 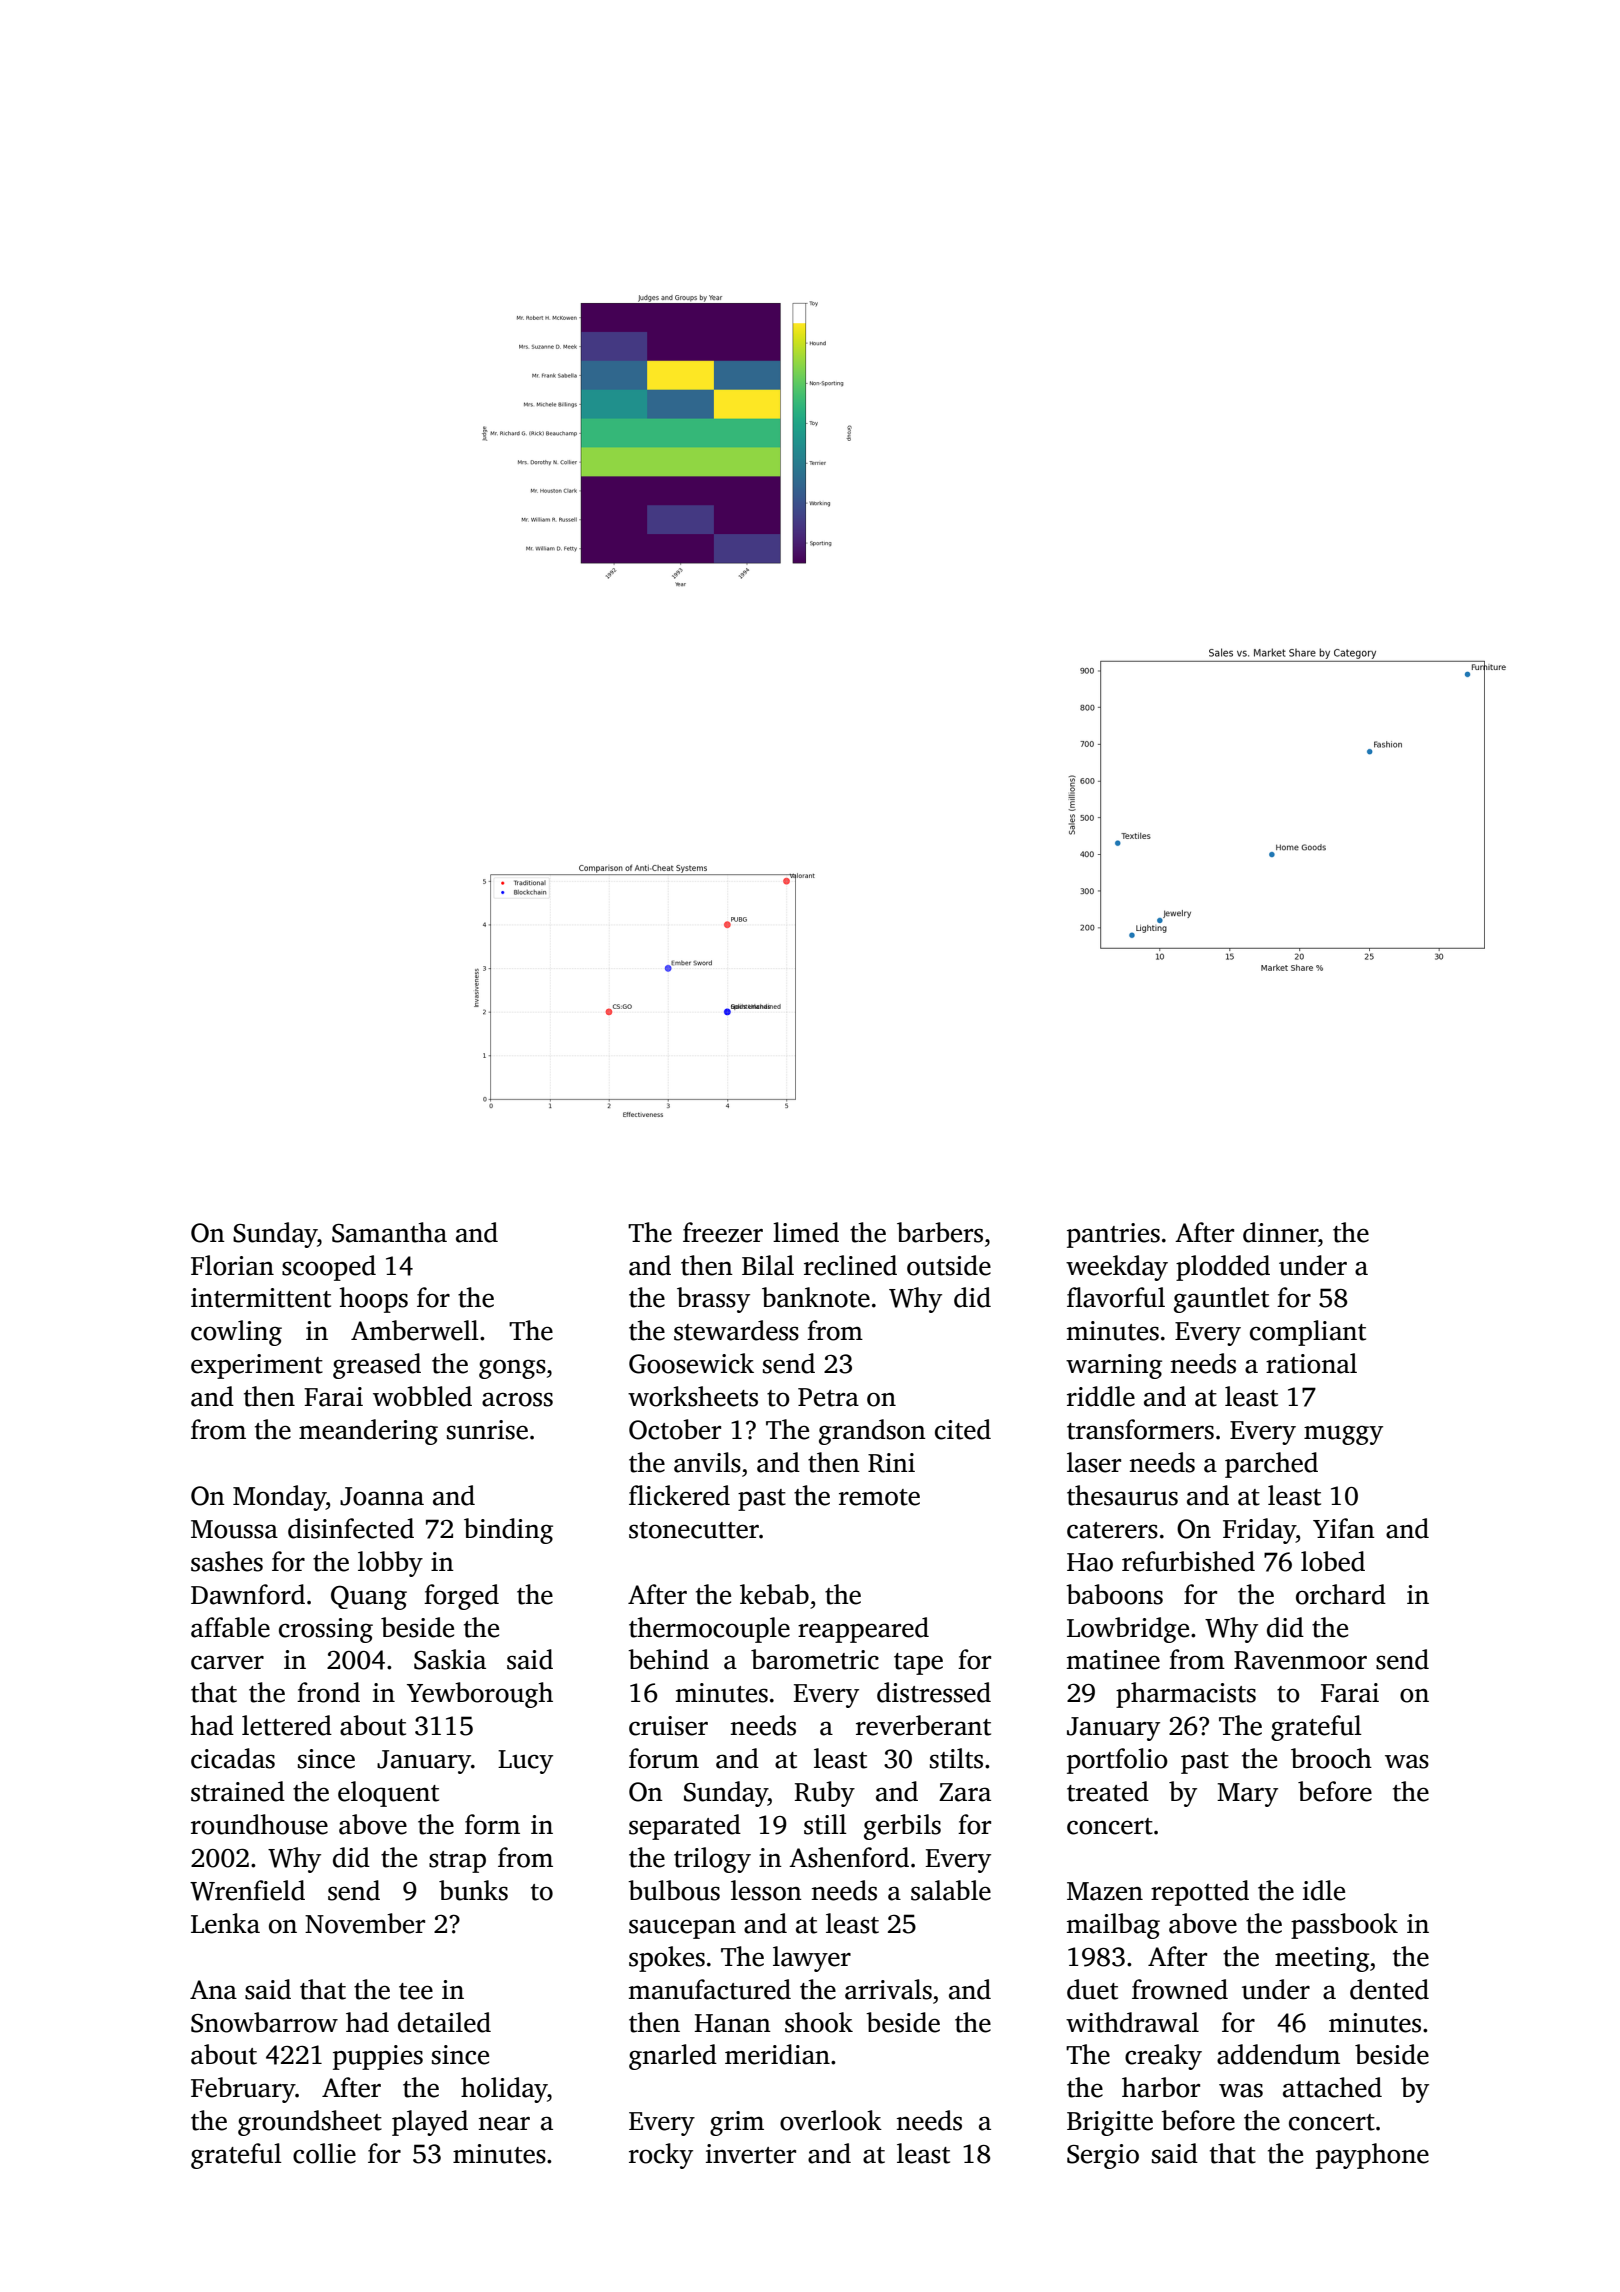 I want to click on Saskia, so click(x=450, y=1659).
